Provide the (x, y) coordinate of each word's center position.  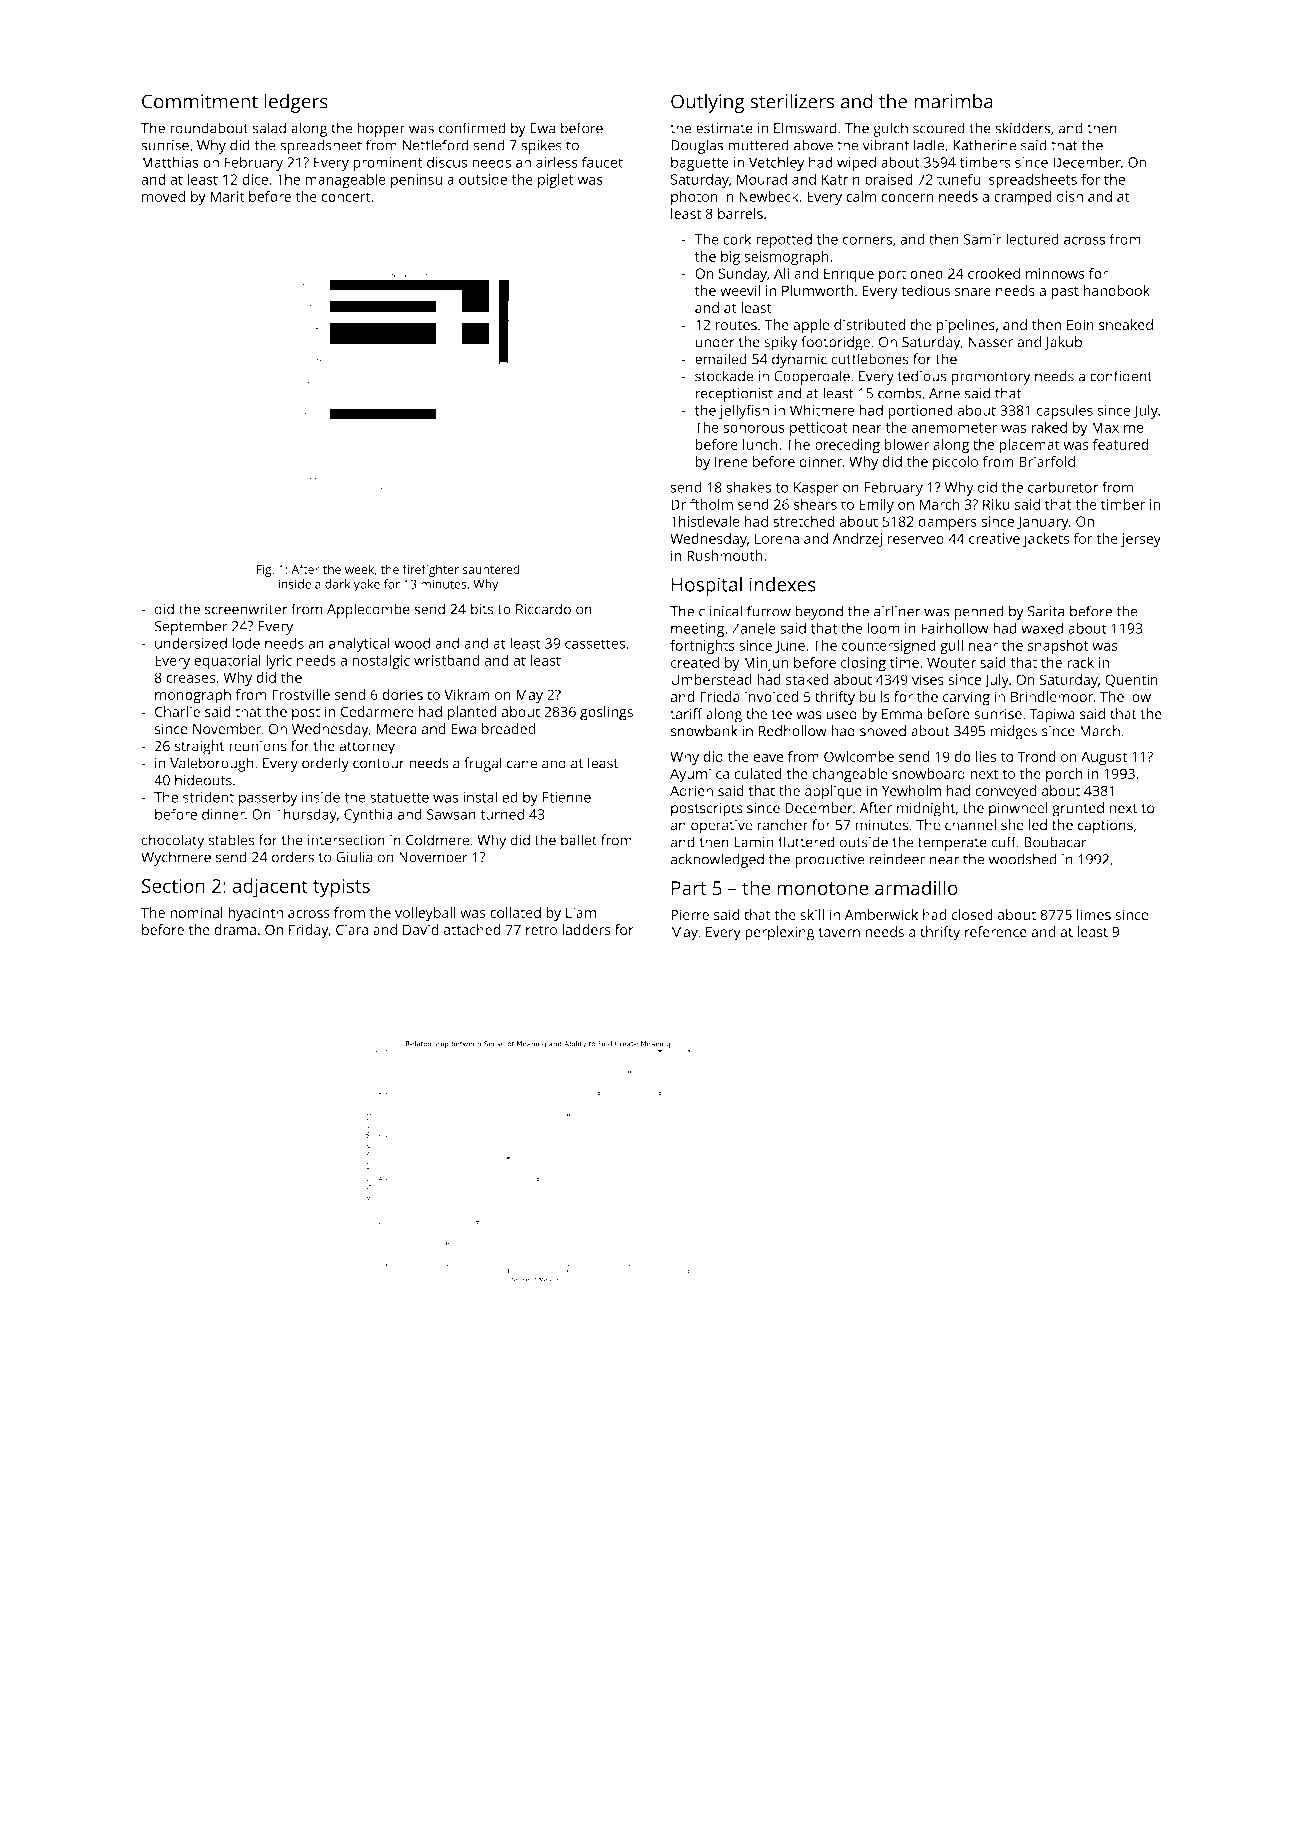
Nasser (990, 342)
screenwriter (246, 609)
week (359, 569)
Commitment (200, 101)
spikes (541, 146)
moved (163, 196)
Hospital (707, 586)
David (421, 929)
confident (1121, 376)
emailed (721, 359)
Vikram (467, 694)
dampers (948, 523)
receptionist (734, 395)
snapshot (1058, 647)
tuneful (960, 179)
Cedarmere (377, 711)
